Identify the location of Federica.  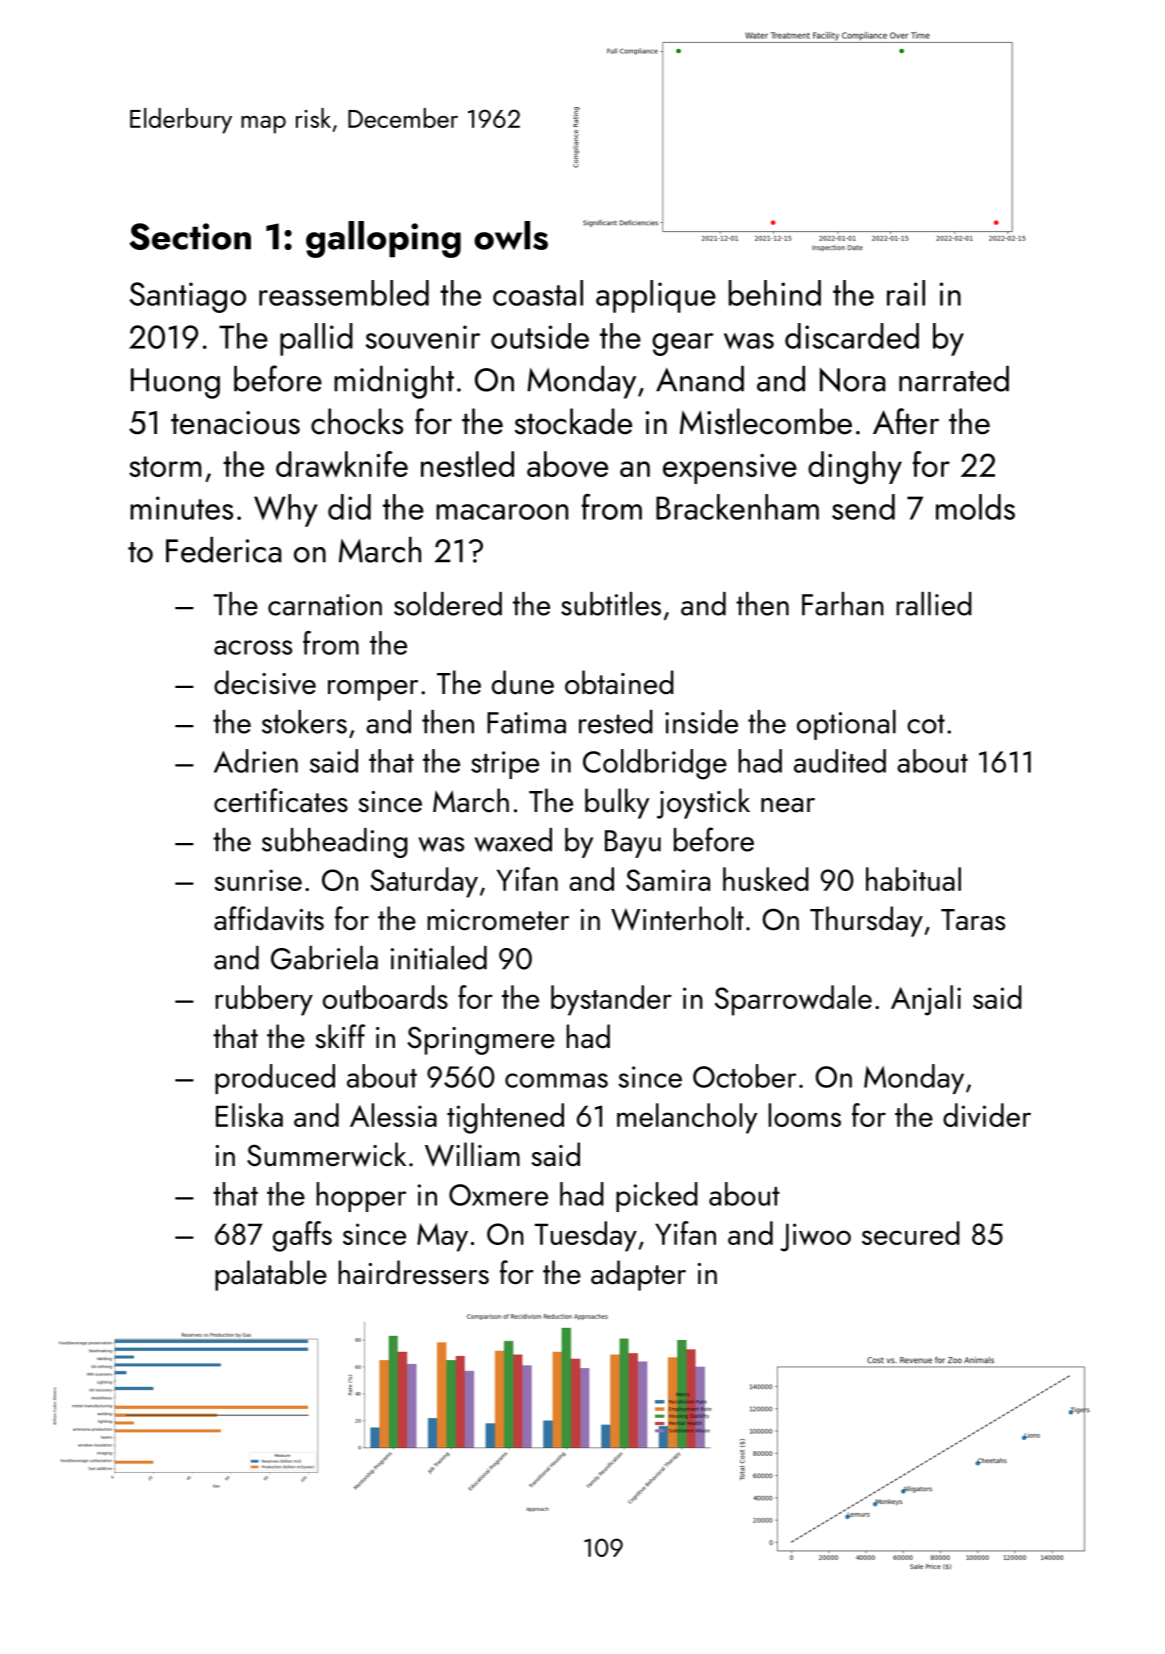
(223, 550).
